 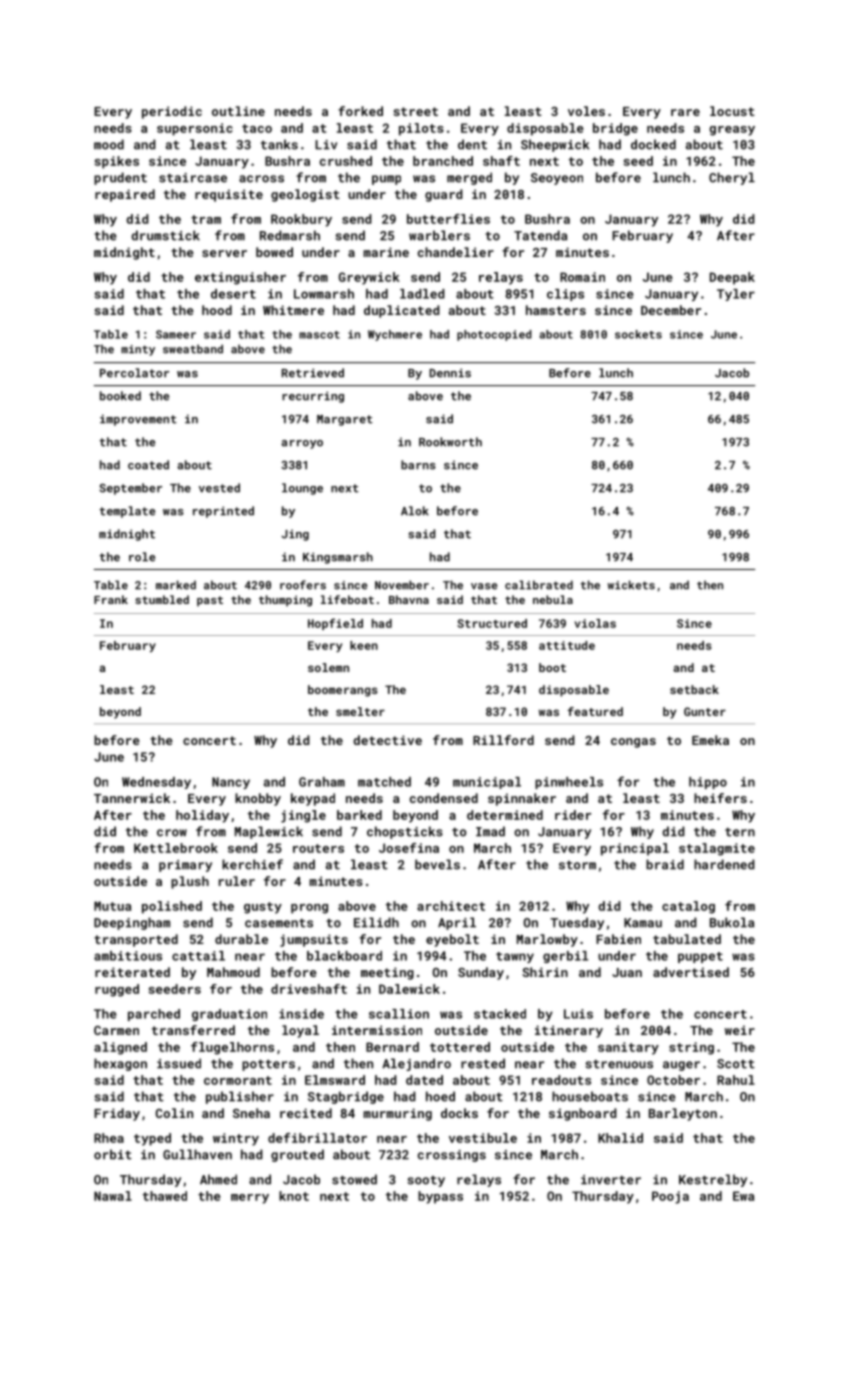 I want to click on December, so click(x=671, y=310).
